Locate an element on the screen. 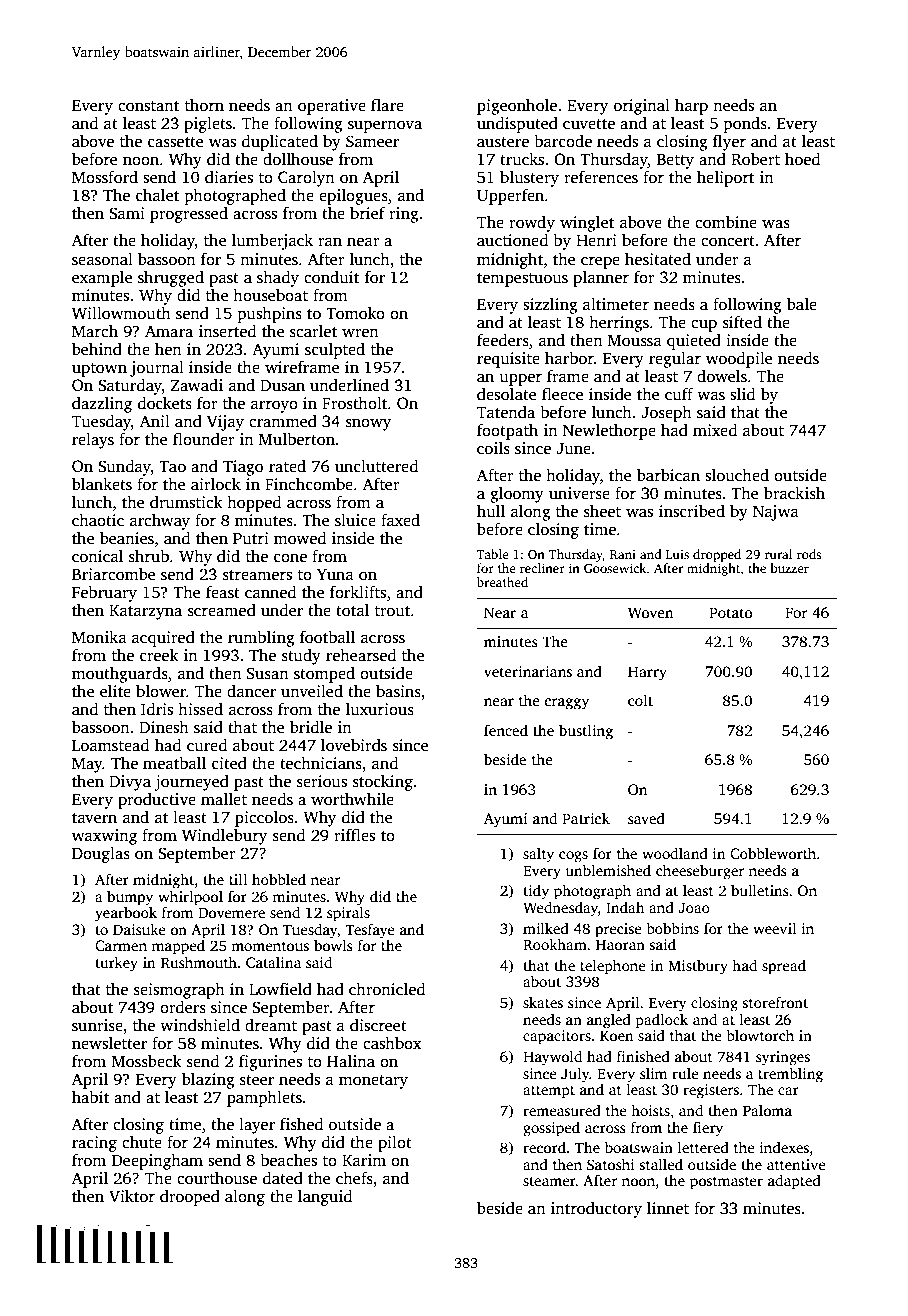 This screenshot has width=908, height=1316. archway is located at coordinates (160, 522).
